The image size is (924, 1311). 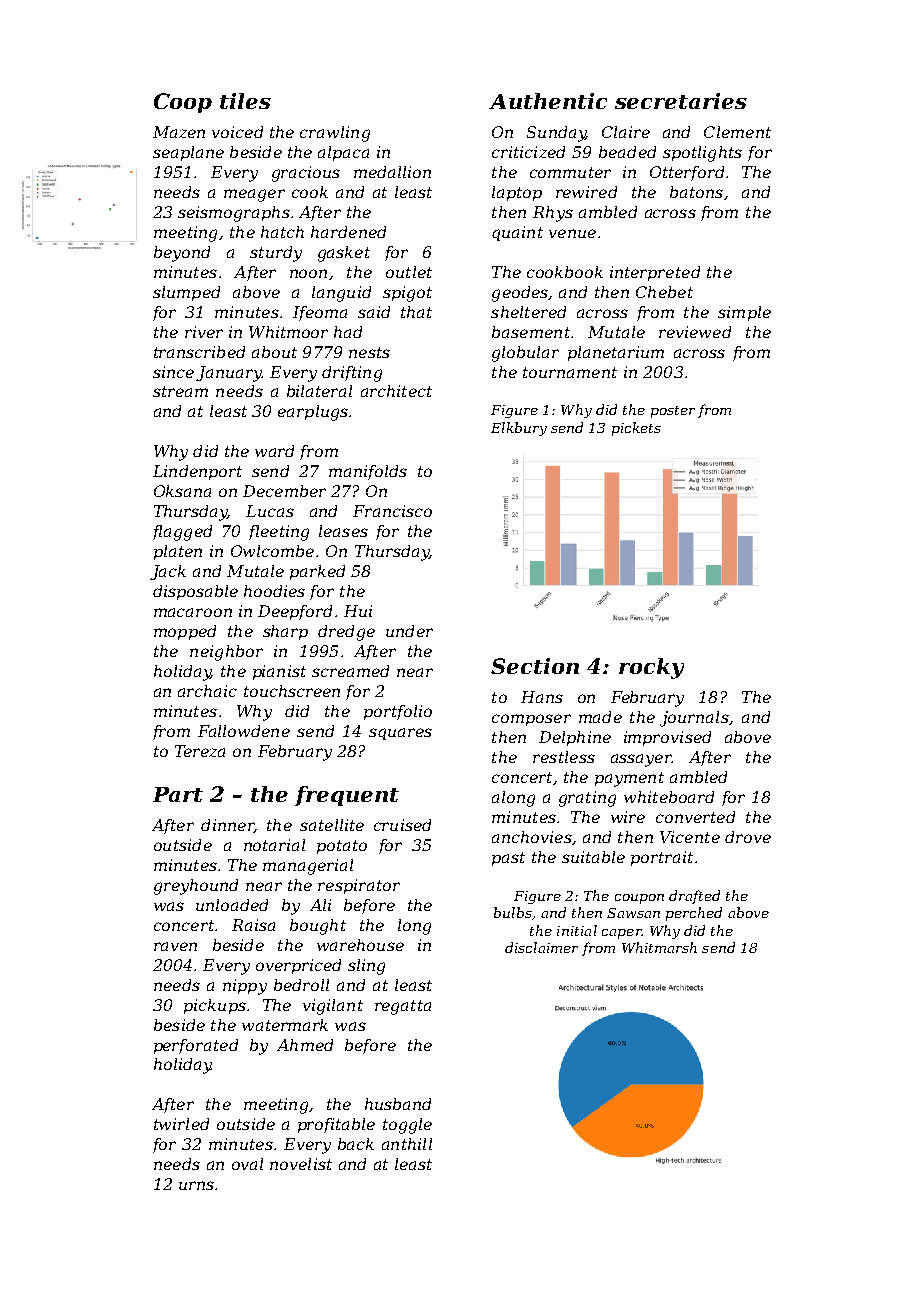 What do you see at coordinates (409, 631) in the screenshot?
I see `under` at bounding box center [409, 631].
